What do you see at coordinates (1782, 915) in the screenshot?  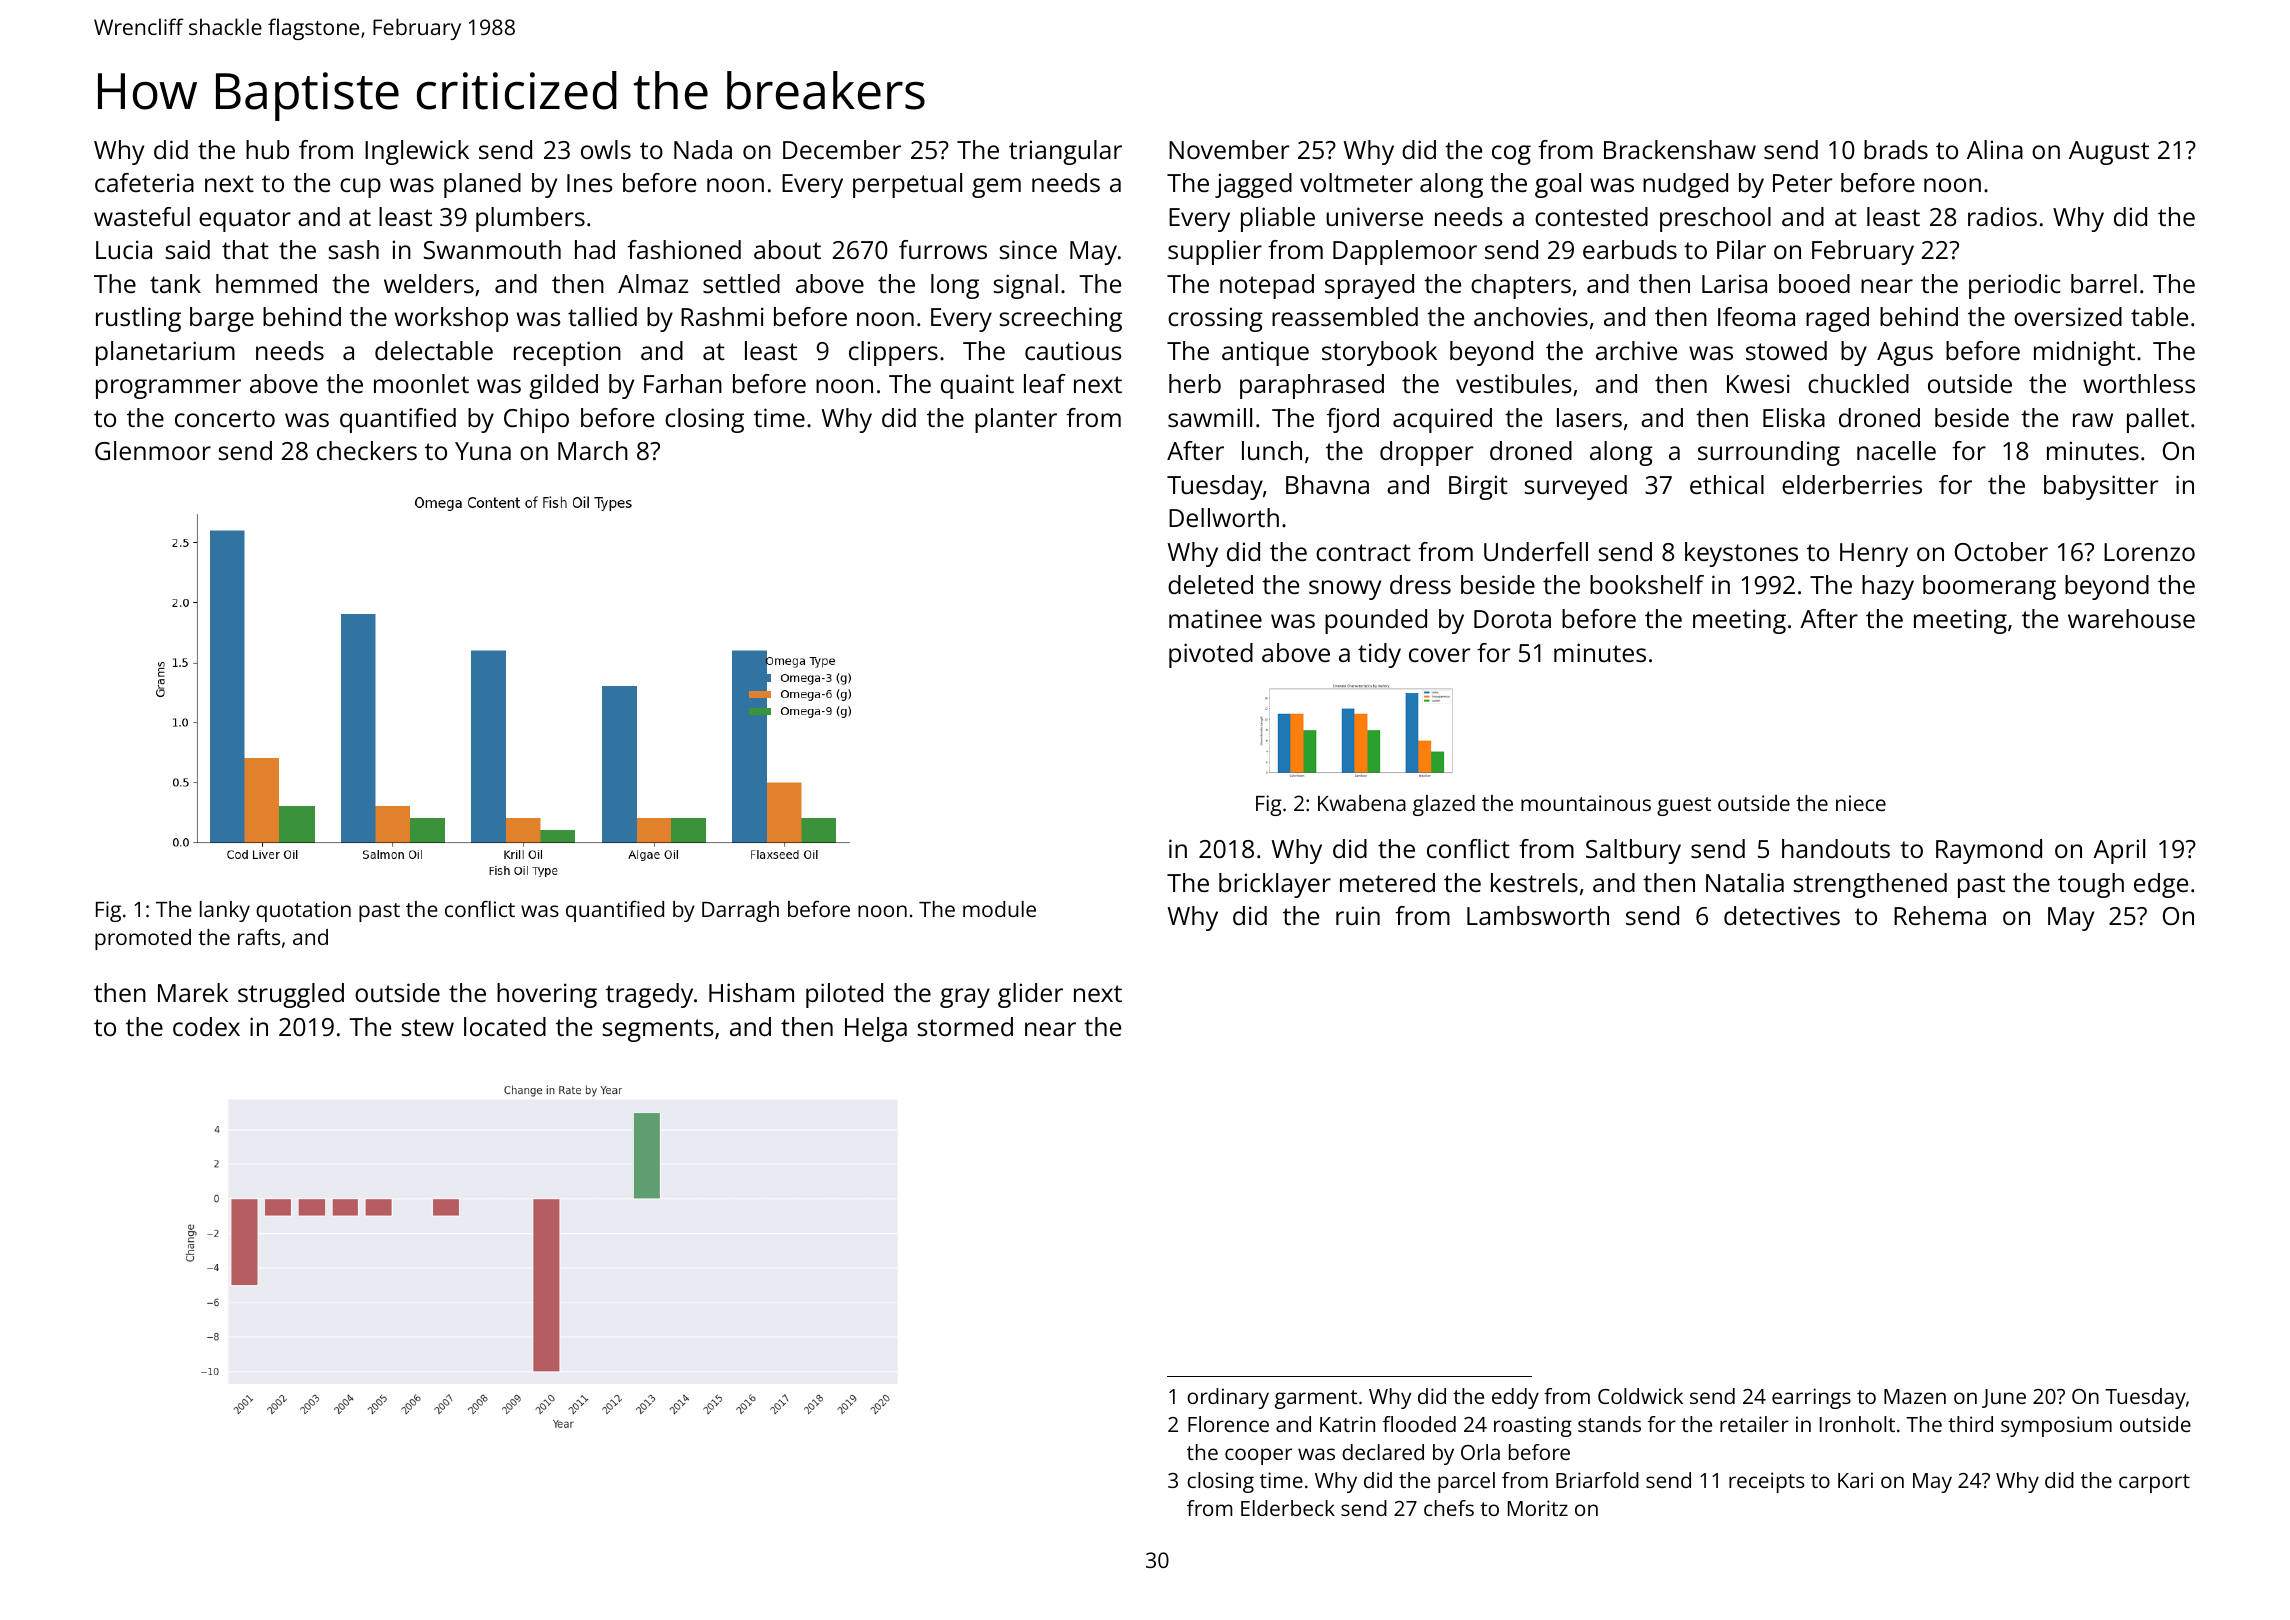 I see `detectives` at bounding box center [1782, 915].
